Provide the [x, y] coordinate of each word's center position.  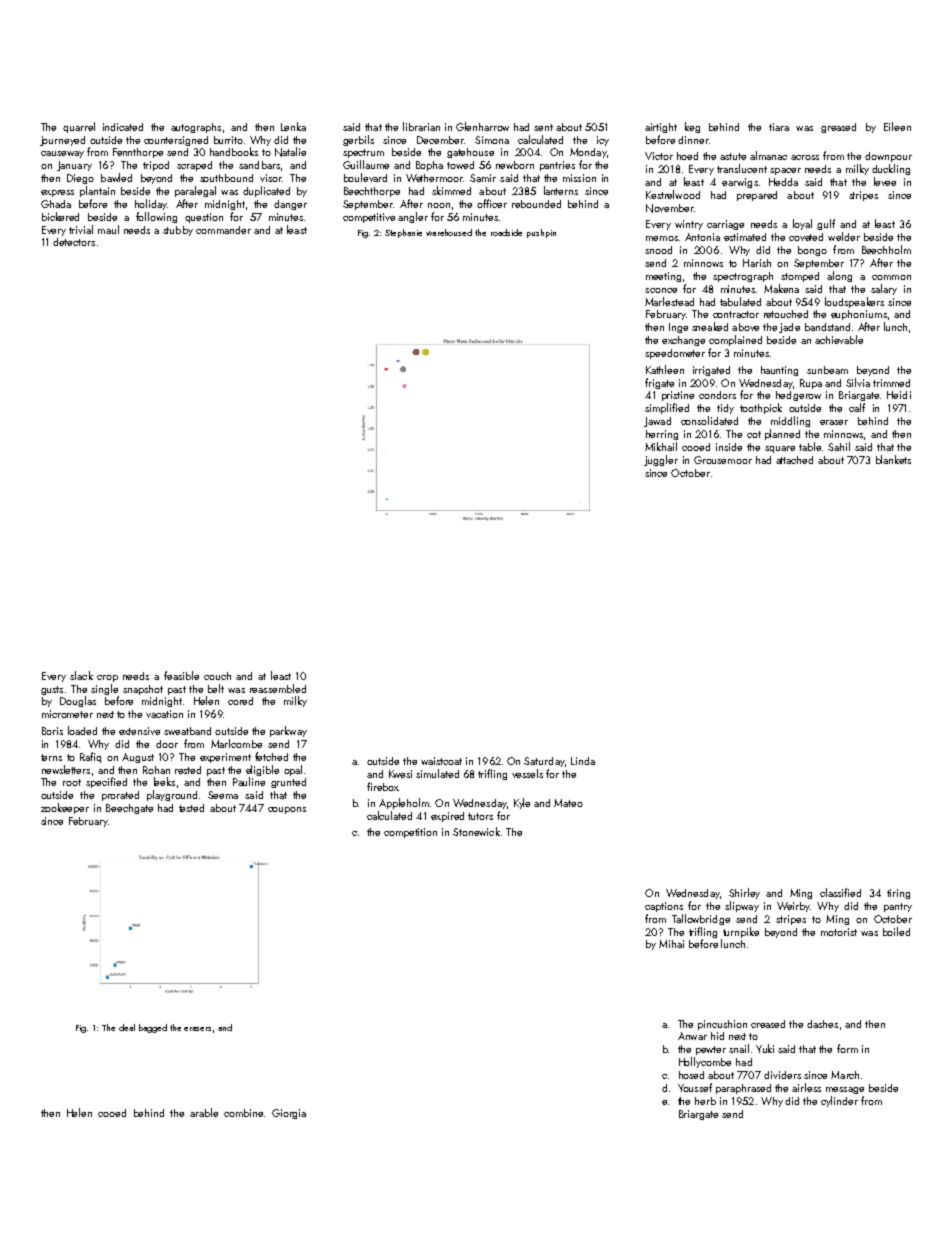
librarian [421, 126]
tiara [779, 127]
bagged [153, 1028]
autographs [196, 128]
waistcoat [441, 761]
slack [81, 675]
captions [664, 907]
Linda [583, 761]
